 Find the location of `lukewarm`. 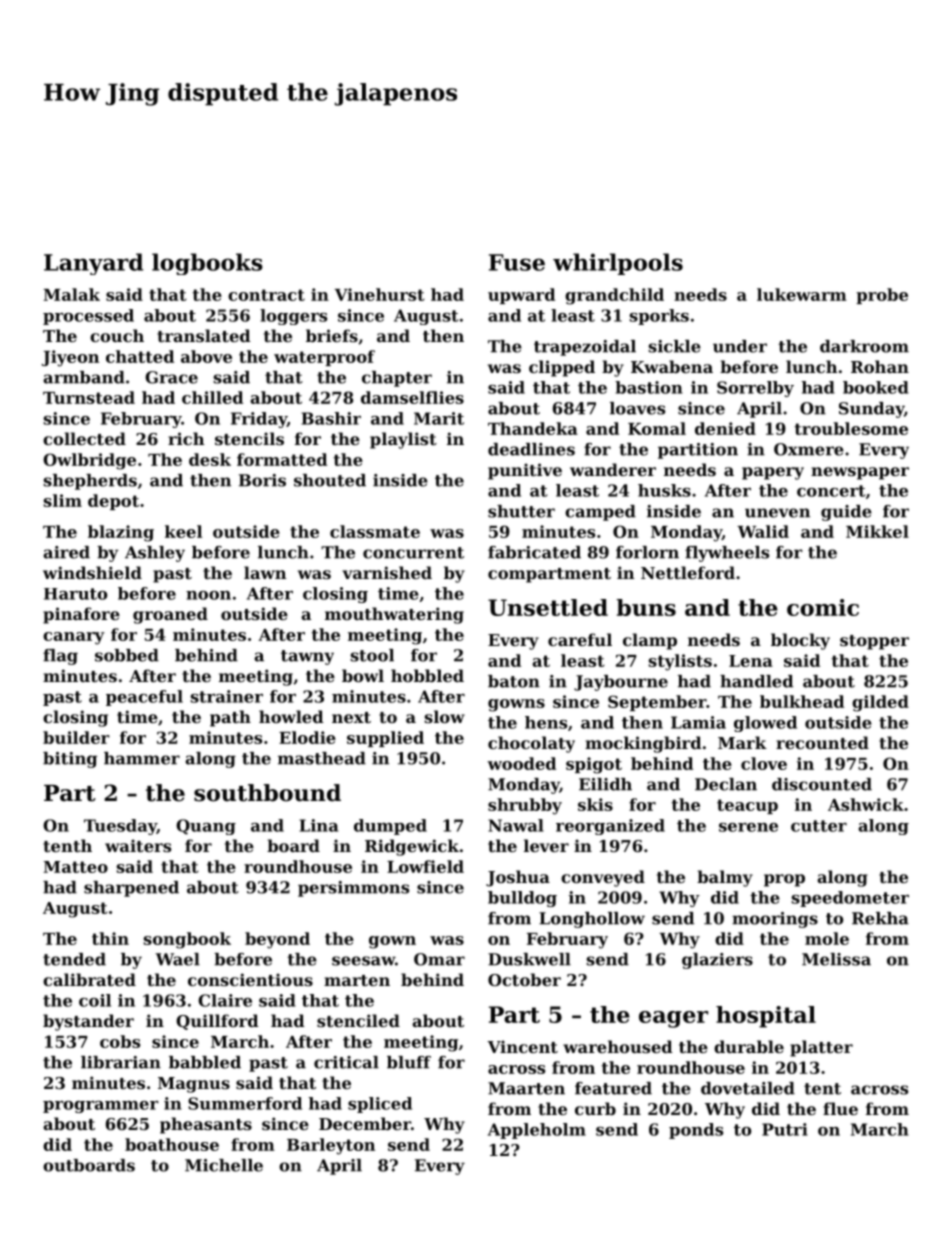

lukewarm is located at coordinates (802, 294).
